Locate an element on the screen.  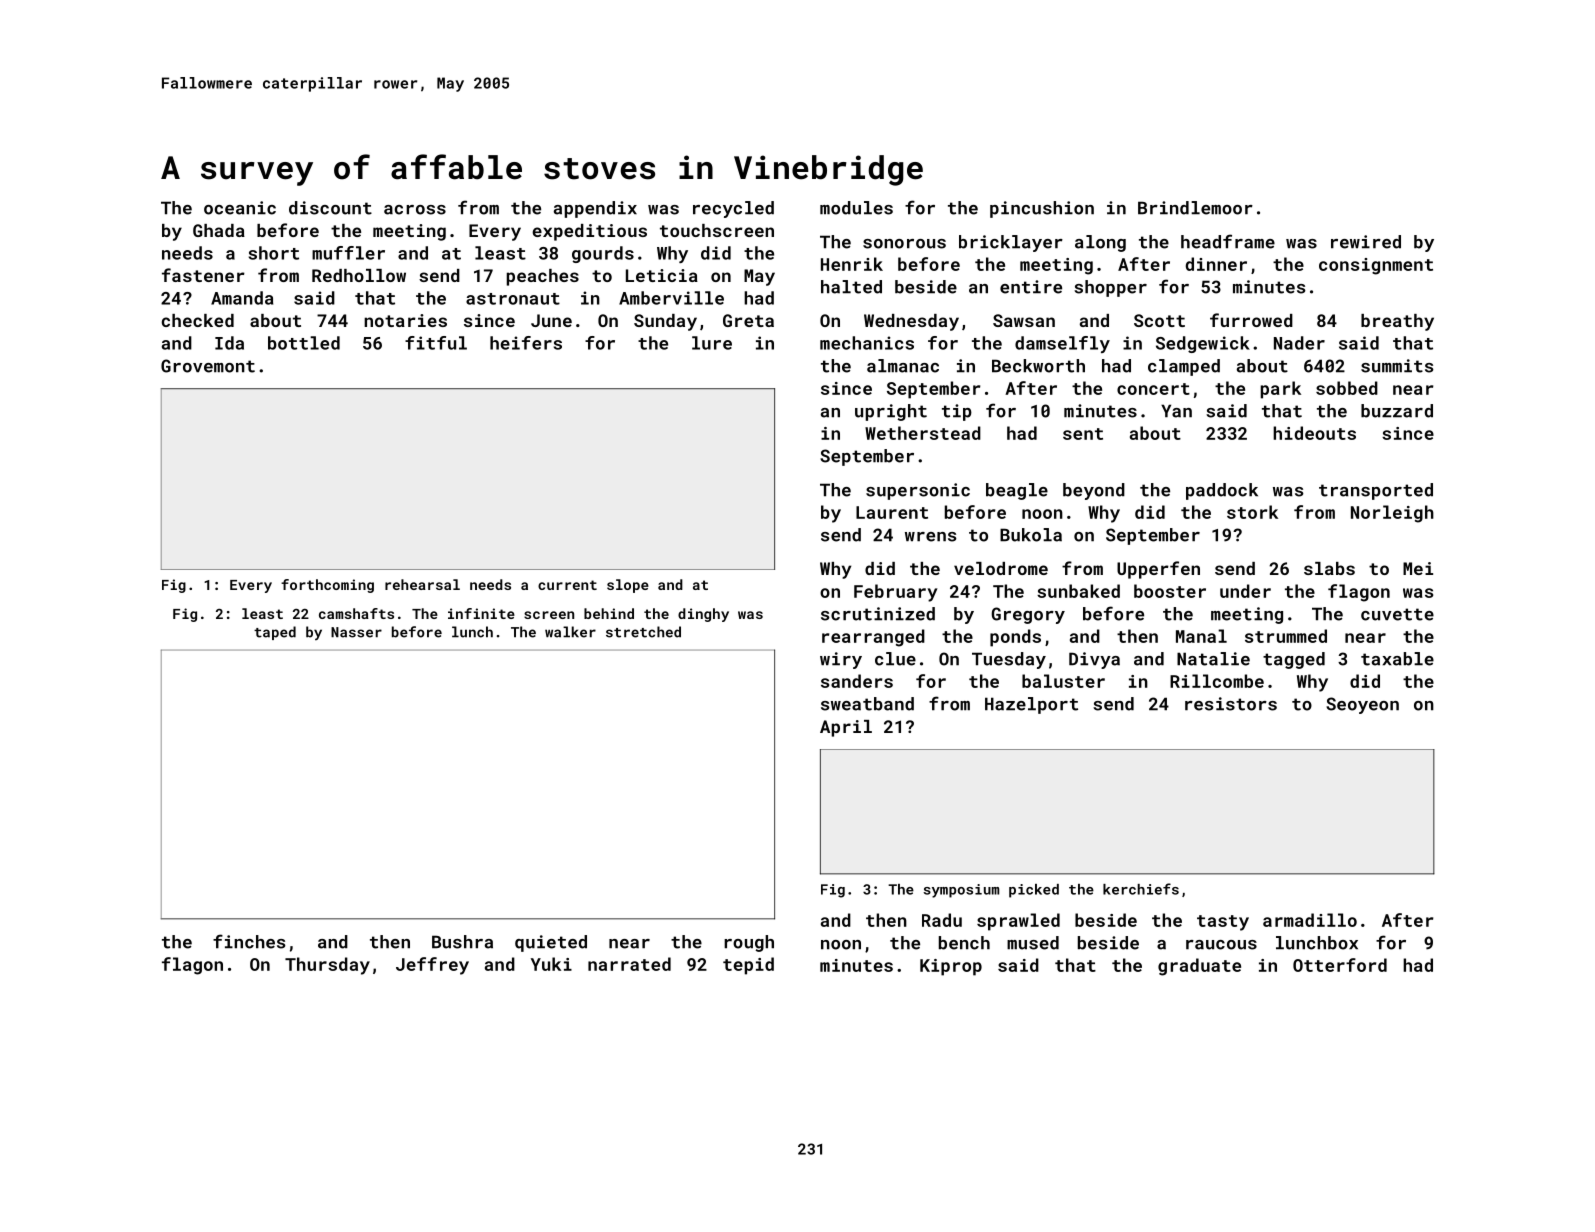
paddock is located at coordinates (1222, 491).
